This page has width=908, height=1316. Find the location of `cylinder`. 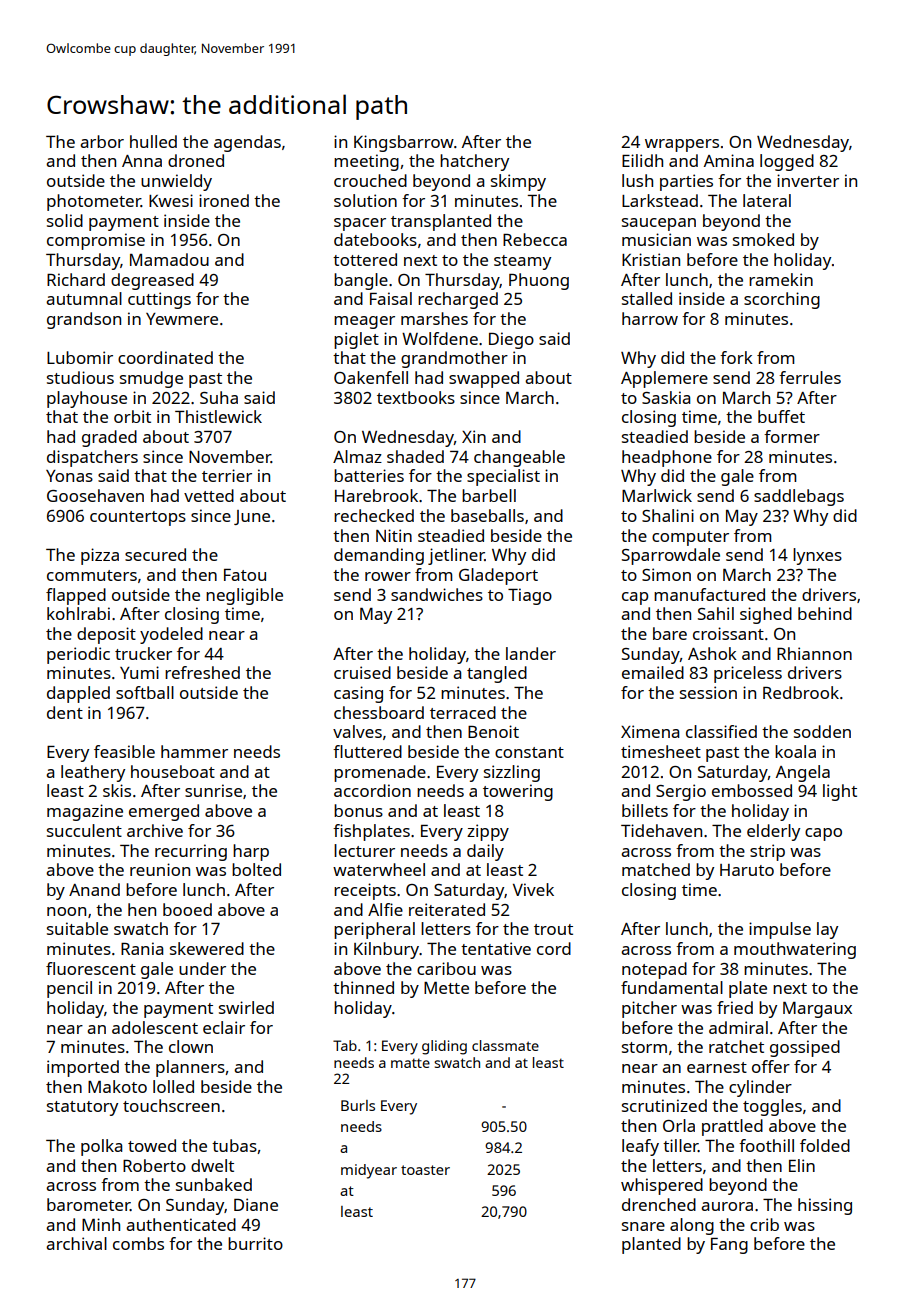

cylinder is located at coordinates (760, 1088).
